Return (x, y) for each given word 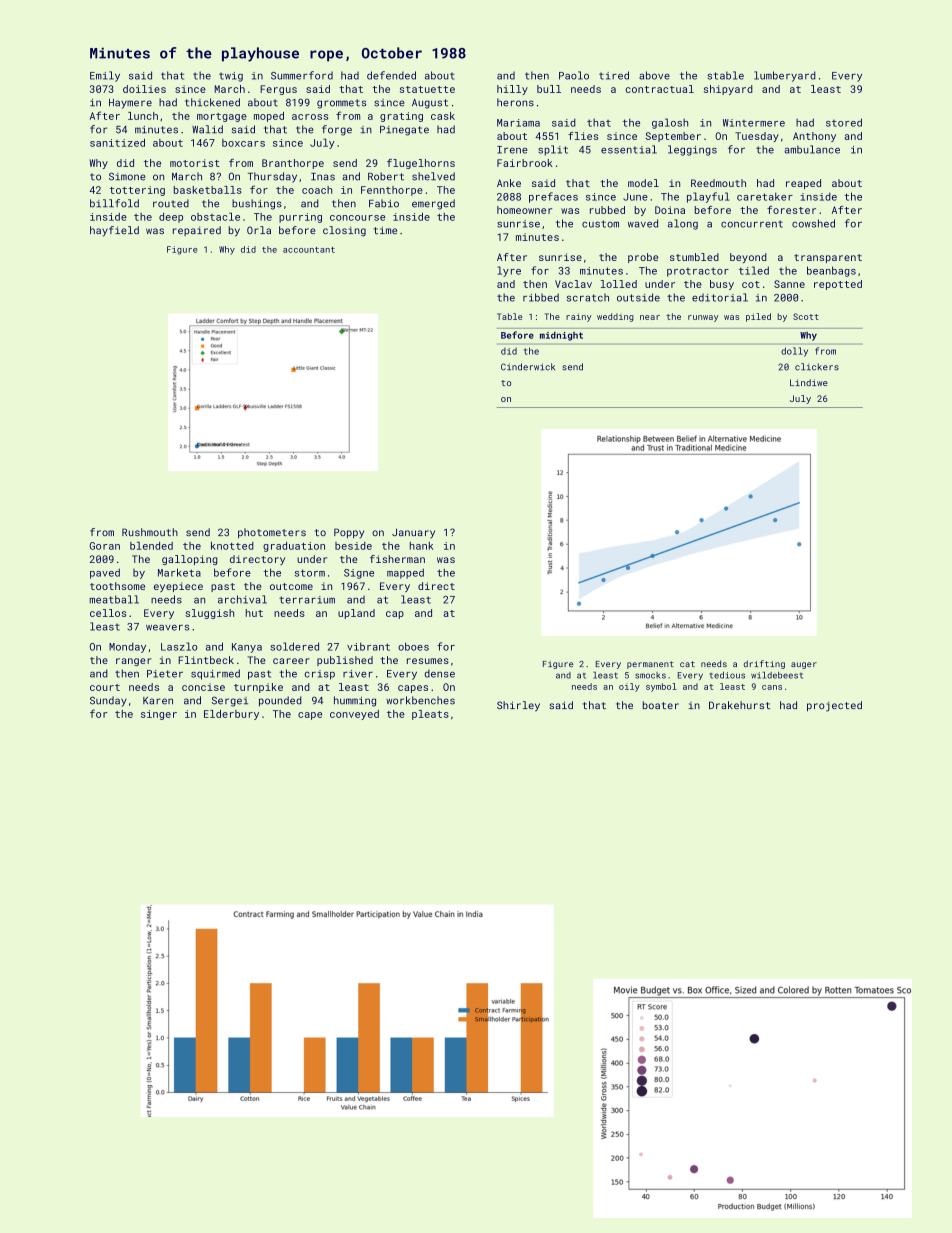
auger (804, 665)
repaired (197, 231)
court (105, 687)
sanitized (117, 143)
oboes (413, 646)
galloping (190, 560)
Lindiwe (809, 382)
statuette (427, 89)
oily (629, 687)
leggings (692, 150)
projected (834, 706)
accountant (309, 250)
